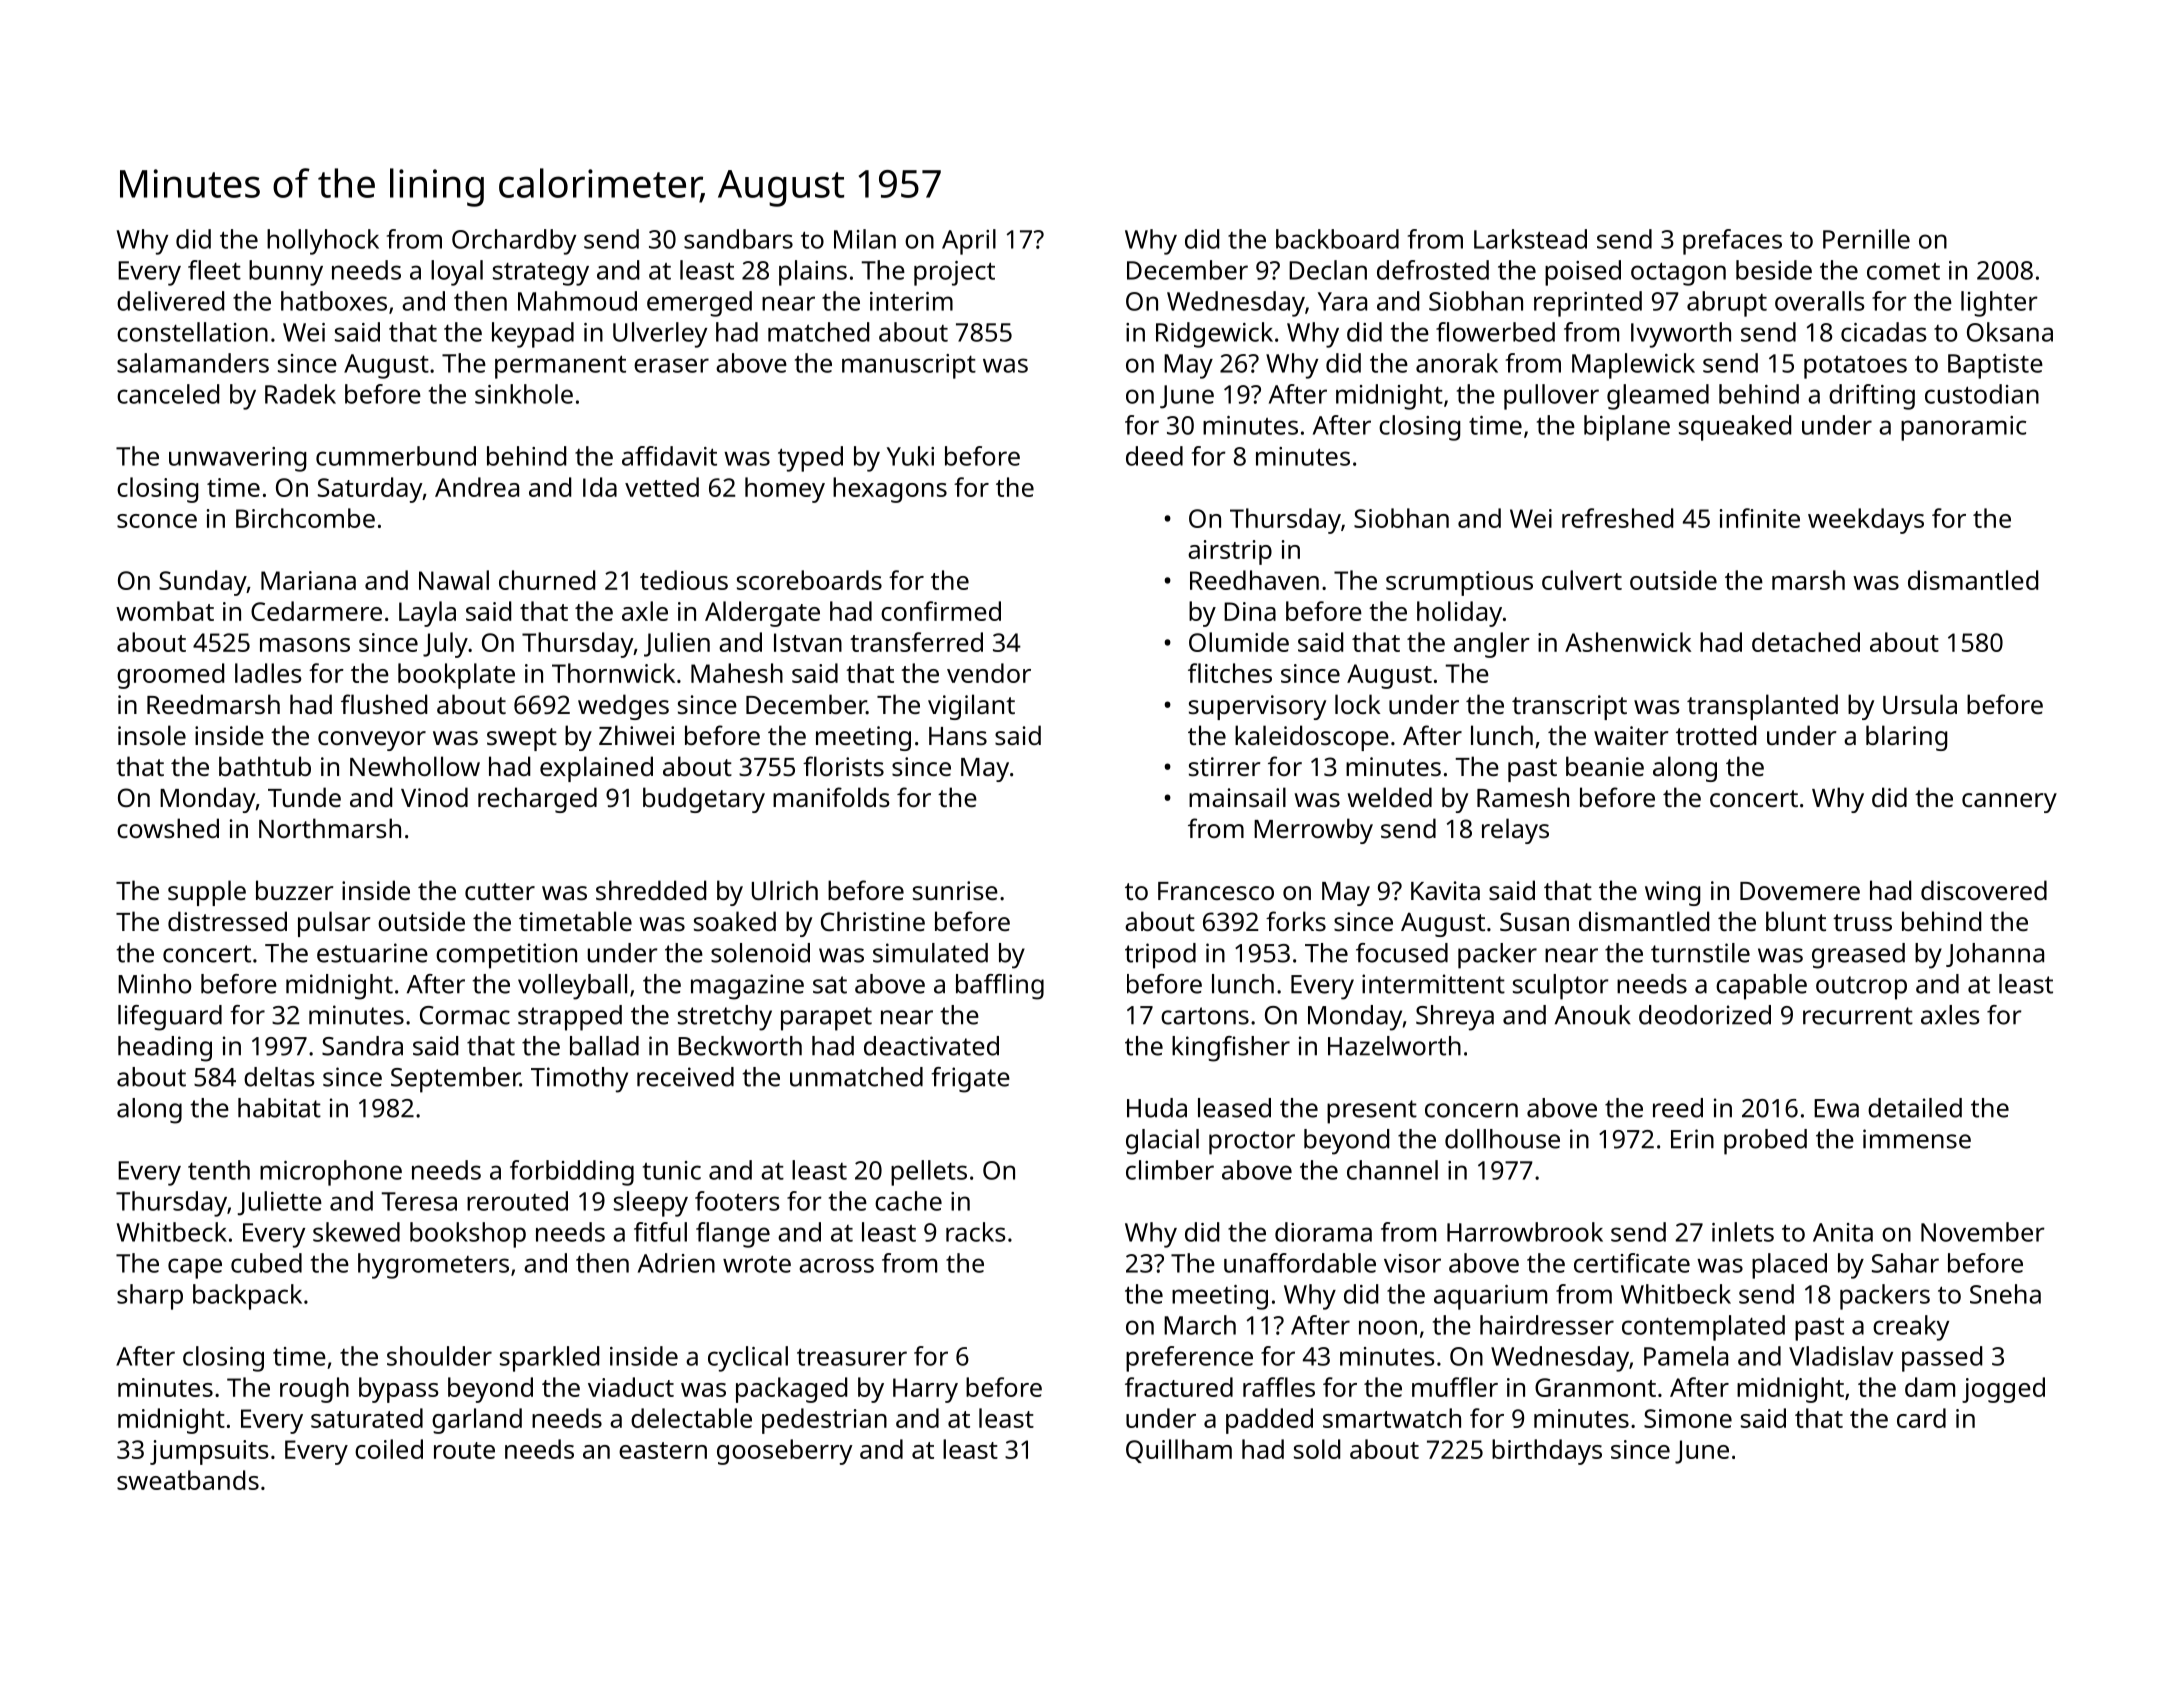 The image size is (2178, 1683). What do you see at coordinates (1239, 642) in the screenshot?
I see `Olumide` at bounding box center [1239, 642].
